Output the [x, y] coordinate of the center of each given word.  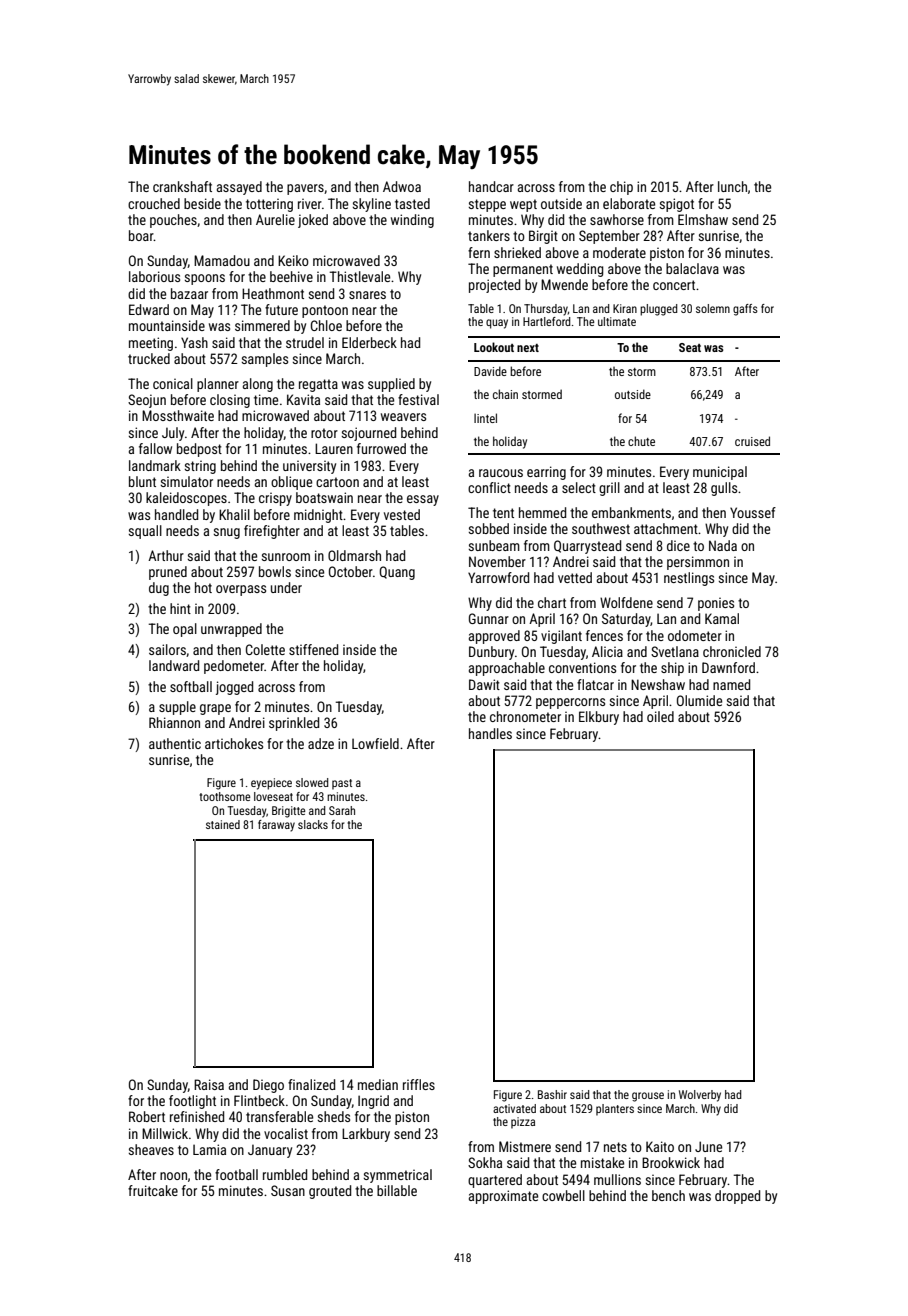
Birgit [543, 237]
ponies [716, 604]
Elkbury [599, 718]
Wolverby [700, 1096]
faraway [276, 826]
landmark [155, 465]
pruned [168, 573]
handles [490, 733]
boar [141, 235]
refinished [197, 1116]
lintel [485, 418]
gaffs [745, 310]
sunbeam [494, 545]
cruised [752, 441]
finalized [311, 1084]
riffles [419, 1084]
